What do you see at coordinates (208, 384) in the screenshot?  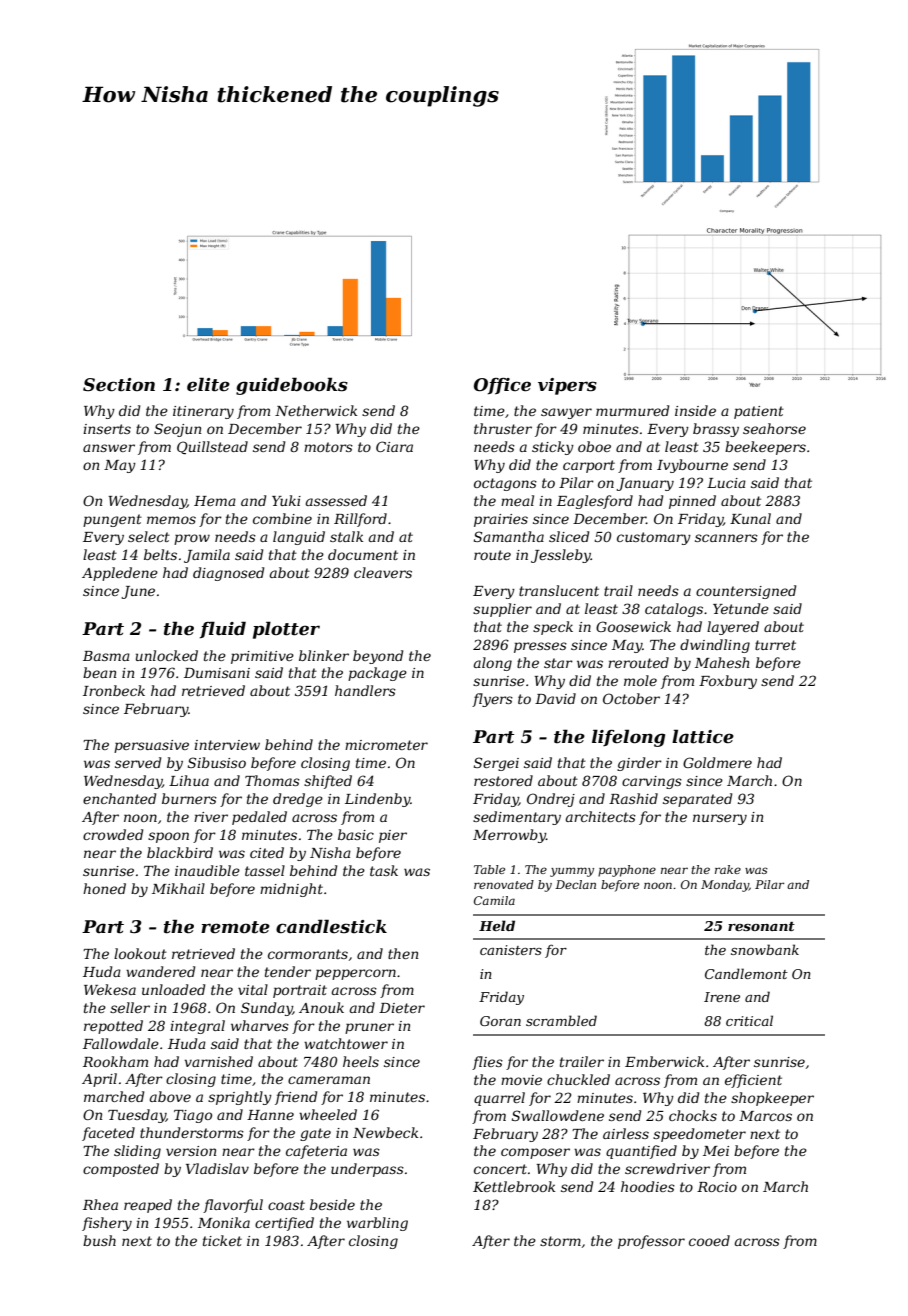 I see `elite` at bounding box center [208, 384].
